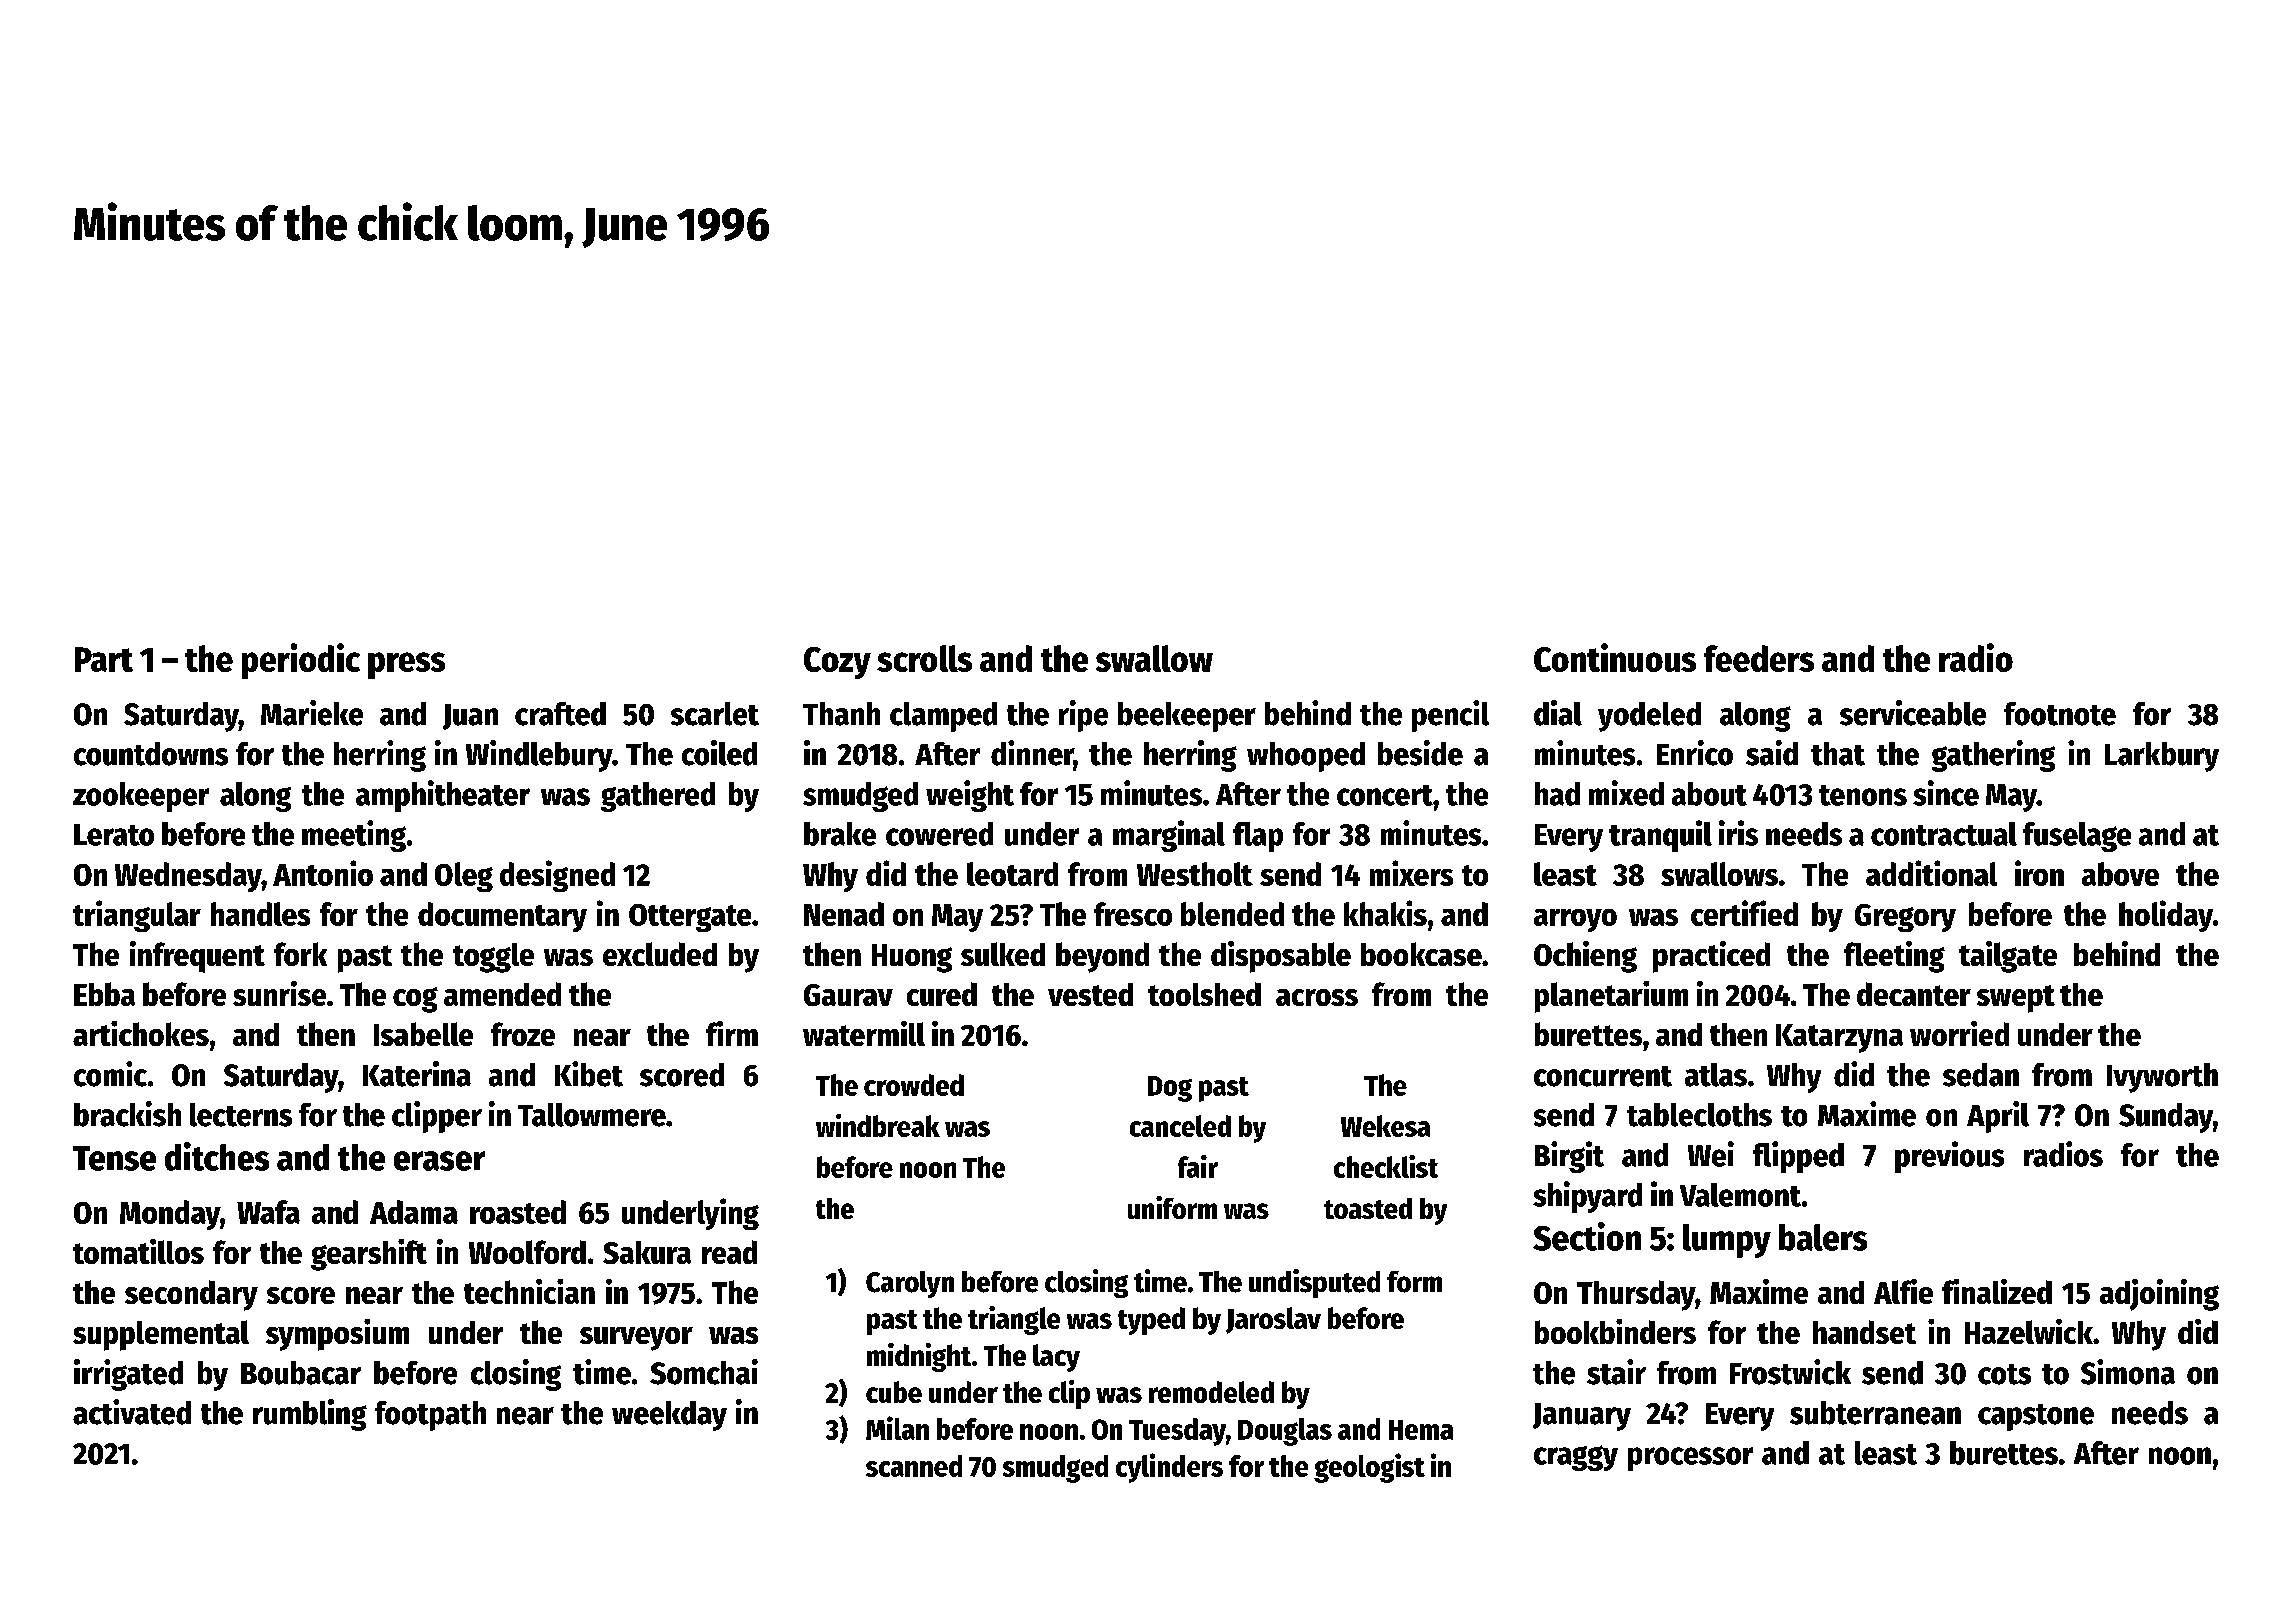 The width and height of the screenshot is (2292, 1620). Describe the element at coordinates (518, 1212) in the screenshot. I see `roasted` at that location.
